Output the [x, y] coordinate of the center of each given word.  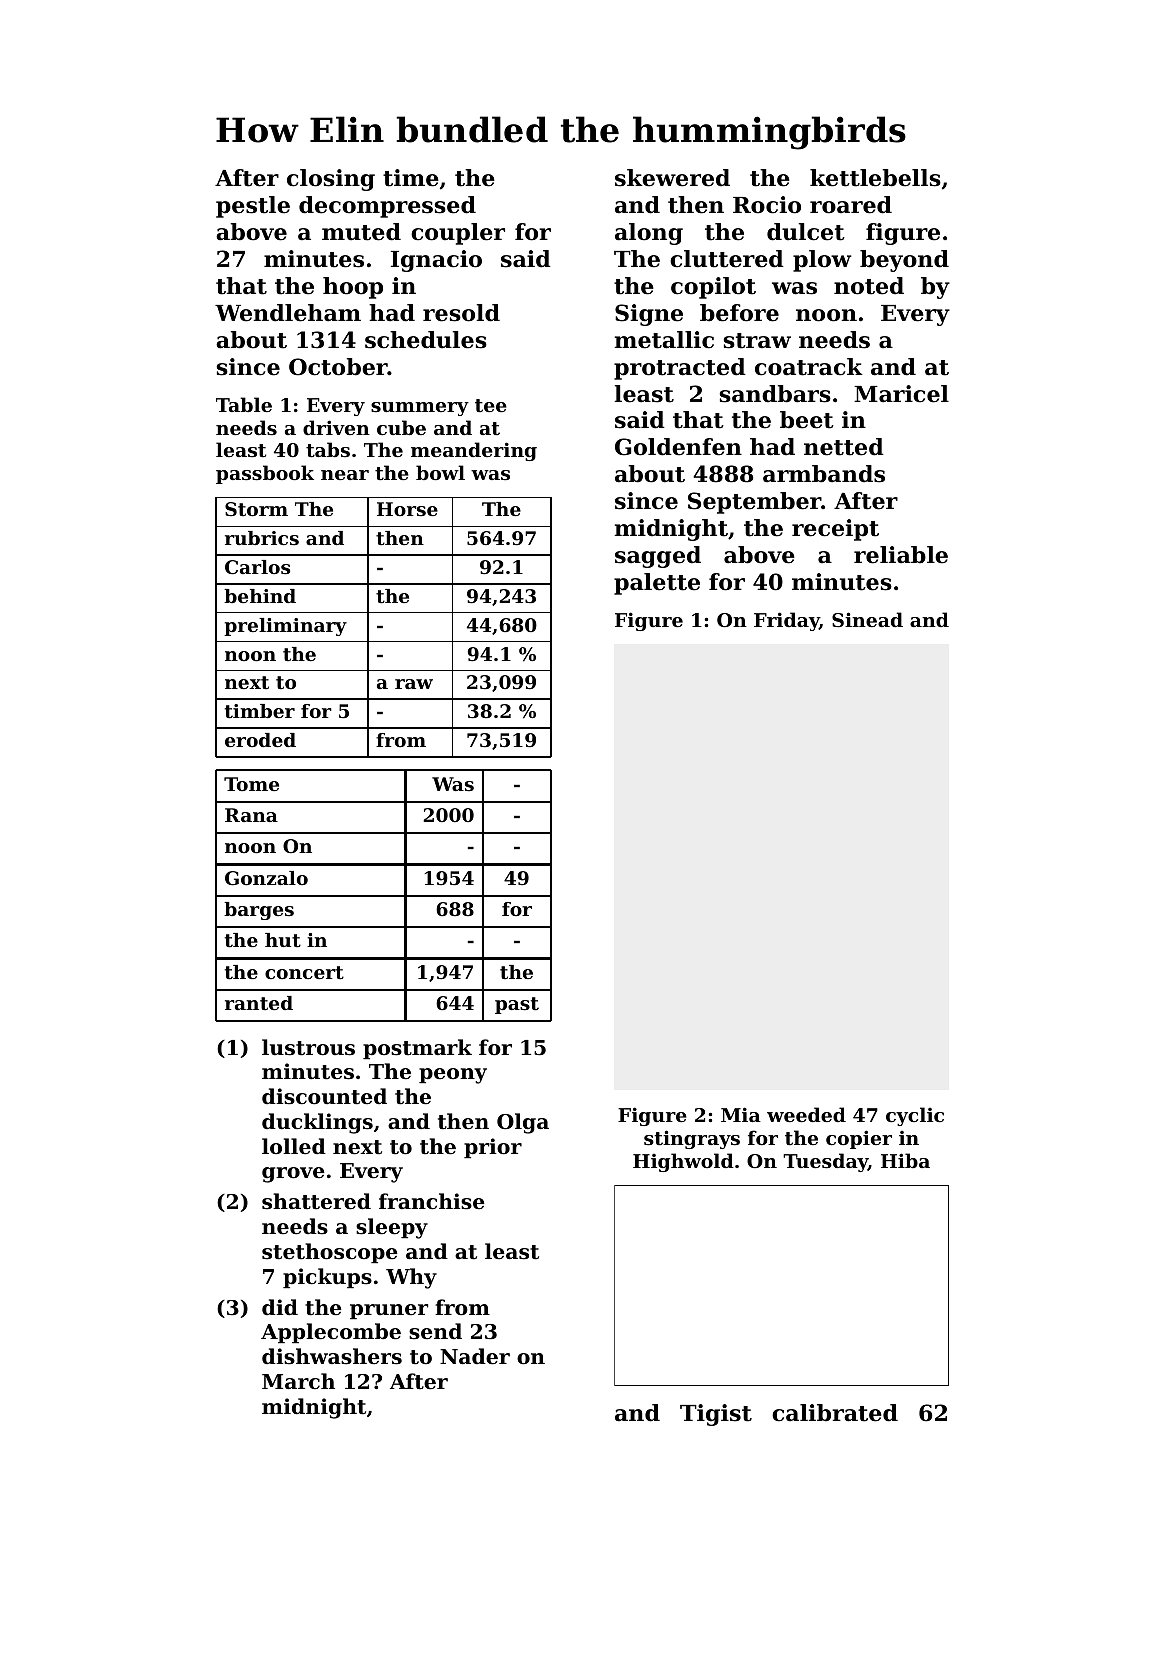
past [517, 1005]
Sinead [867, 619]
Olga [523, 1123]
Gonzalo [266, 878]
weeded [806, 1114]
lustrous [308, 1047]
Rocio [767, 205]
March [298, 1381]
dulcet [806, 232]
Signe [649, 315]
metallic [664, 340]
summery [420, 409]
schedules [426, 340]
